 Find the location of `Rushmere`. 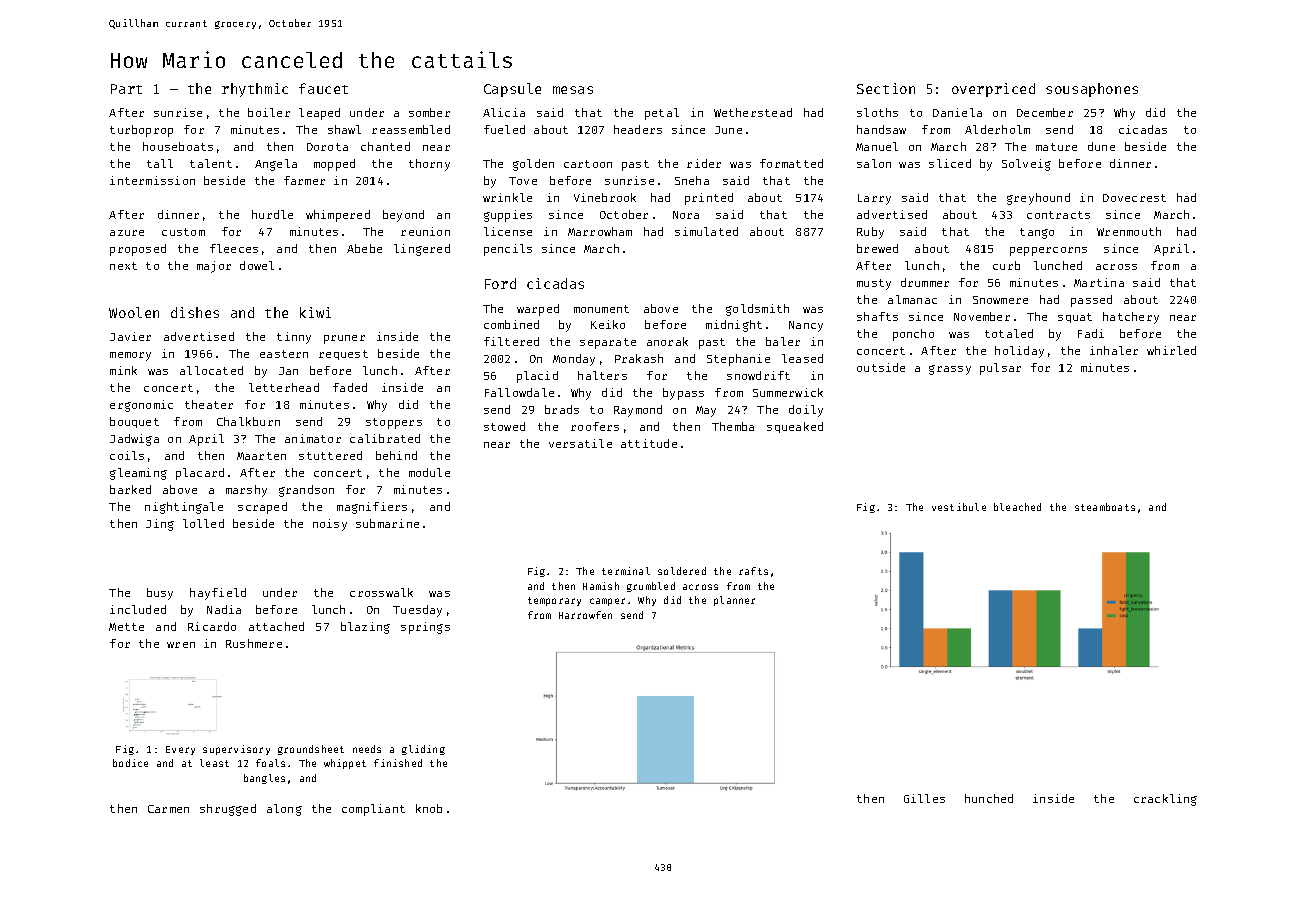

Rushmere is located at coordinates (254, 643).
